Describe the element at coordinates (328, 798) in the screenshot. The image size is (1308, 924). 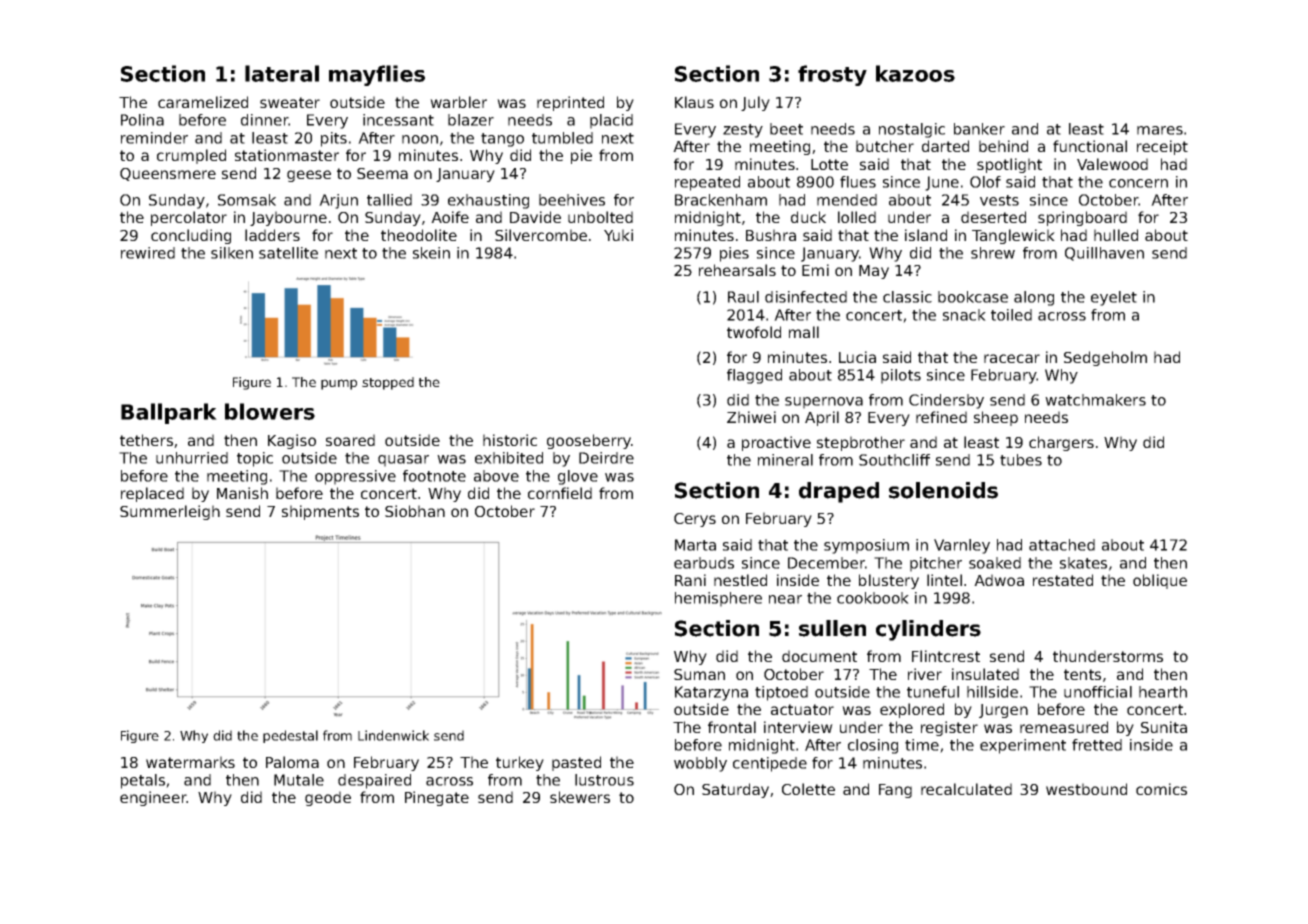
I see `geode` at that location.
